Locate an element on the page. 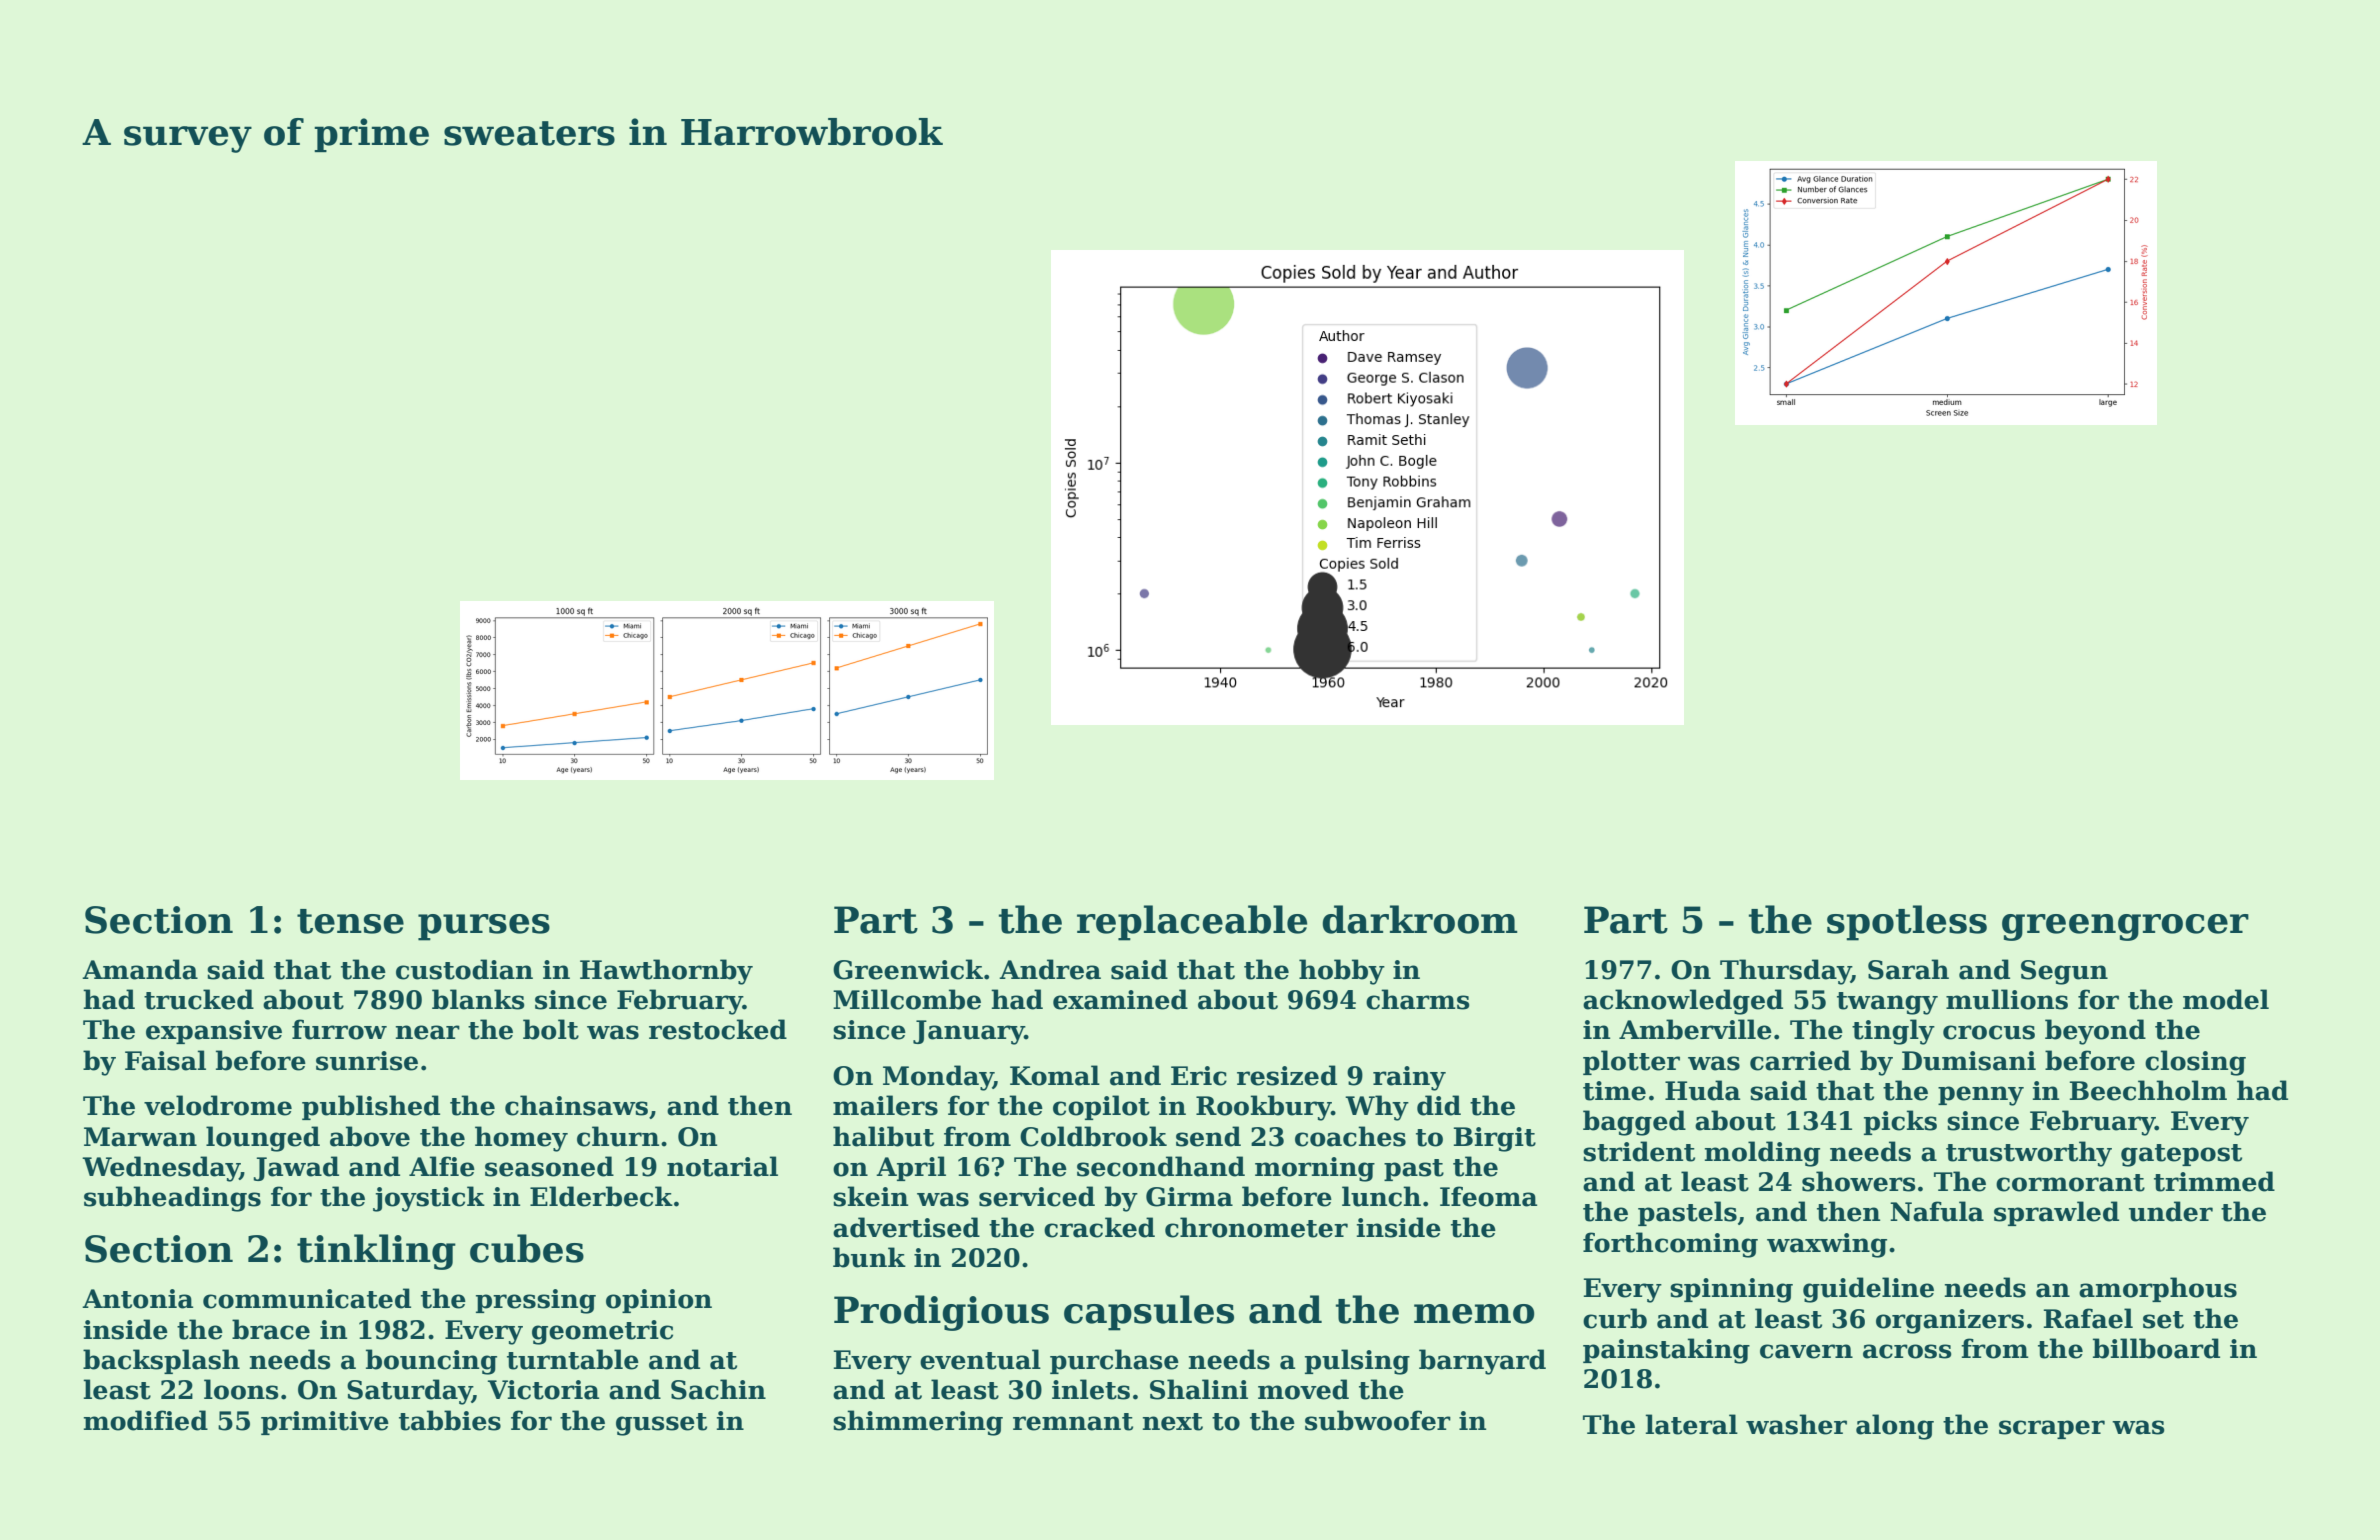  spinning is located at coordinates (1731, 1290).
